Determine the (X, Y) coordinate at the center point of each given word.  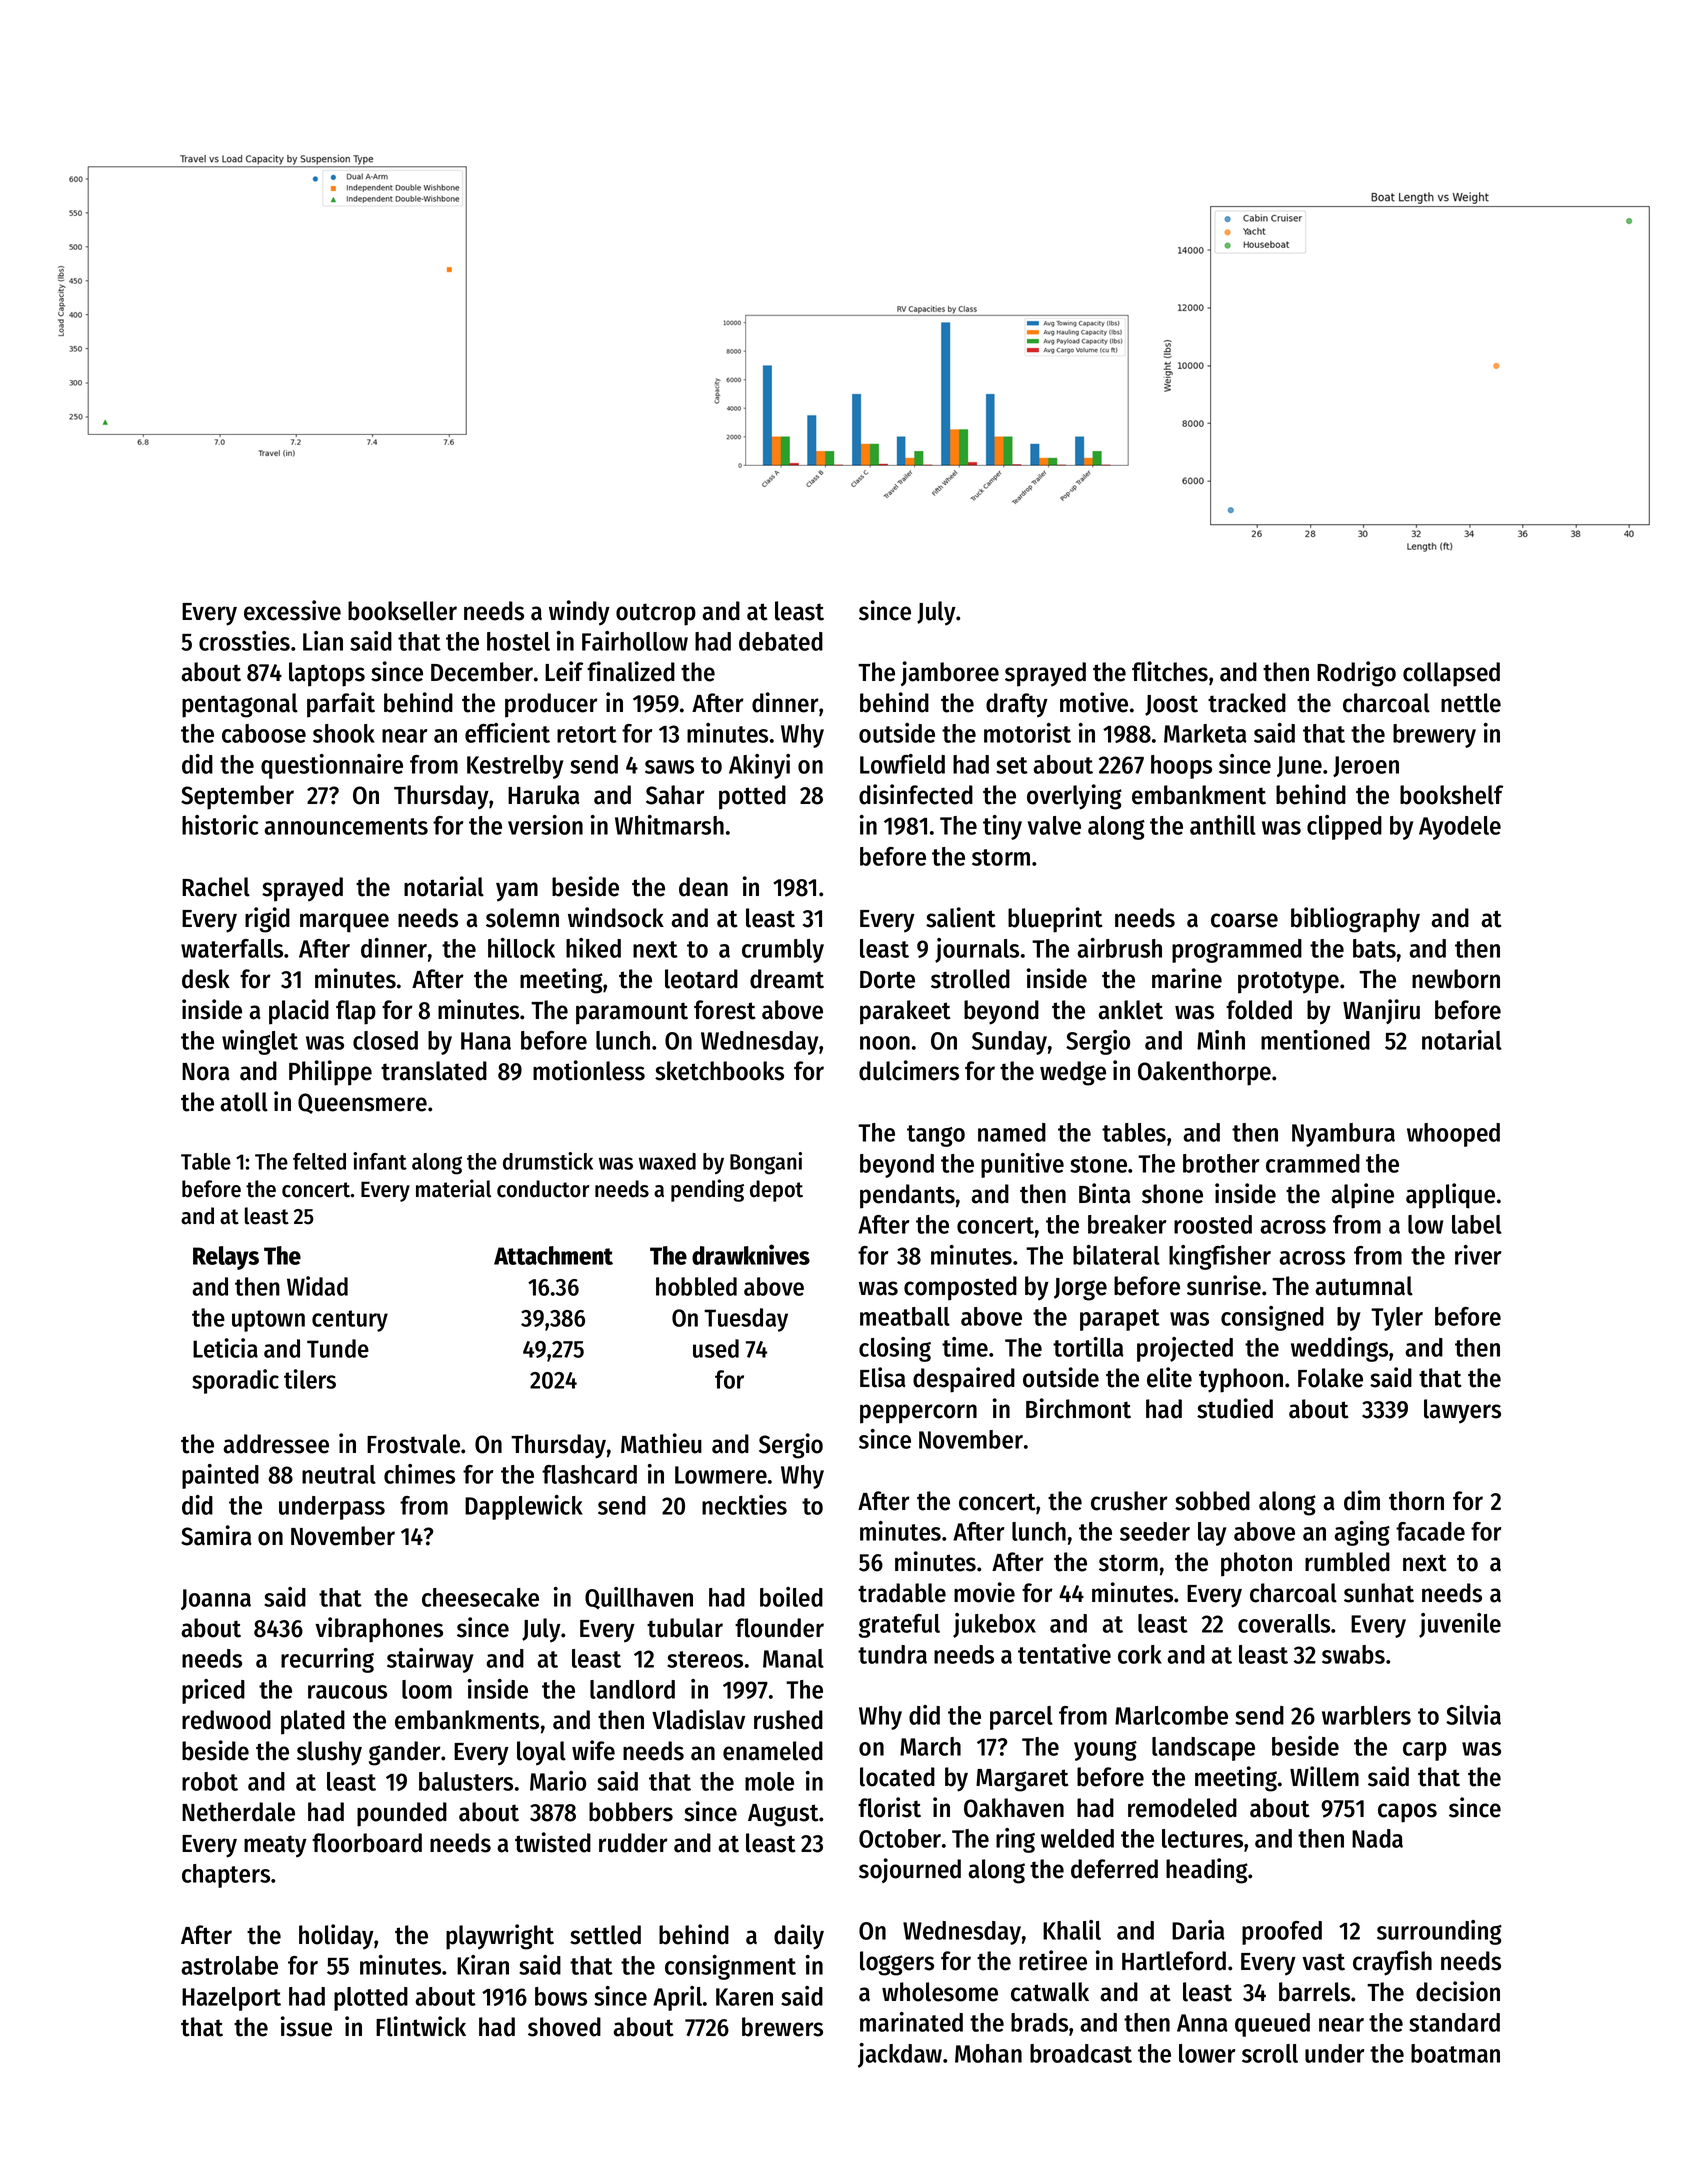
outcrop (656, 614)
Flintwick (421, 2026)
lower (1207, 2053)
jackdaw (900, 2055)
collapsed (1451, 674)
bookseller (402, 611)
